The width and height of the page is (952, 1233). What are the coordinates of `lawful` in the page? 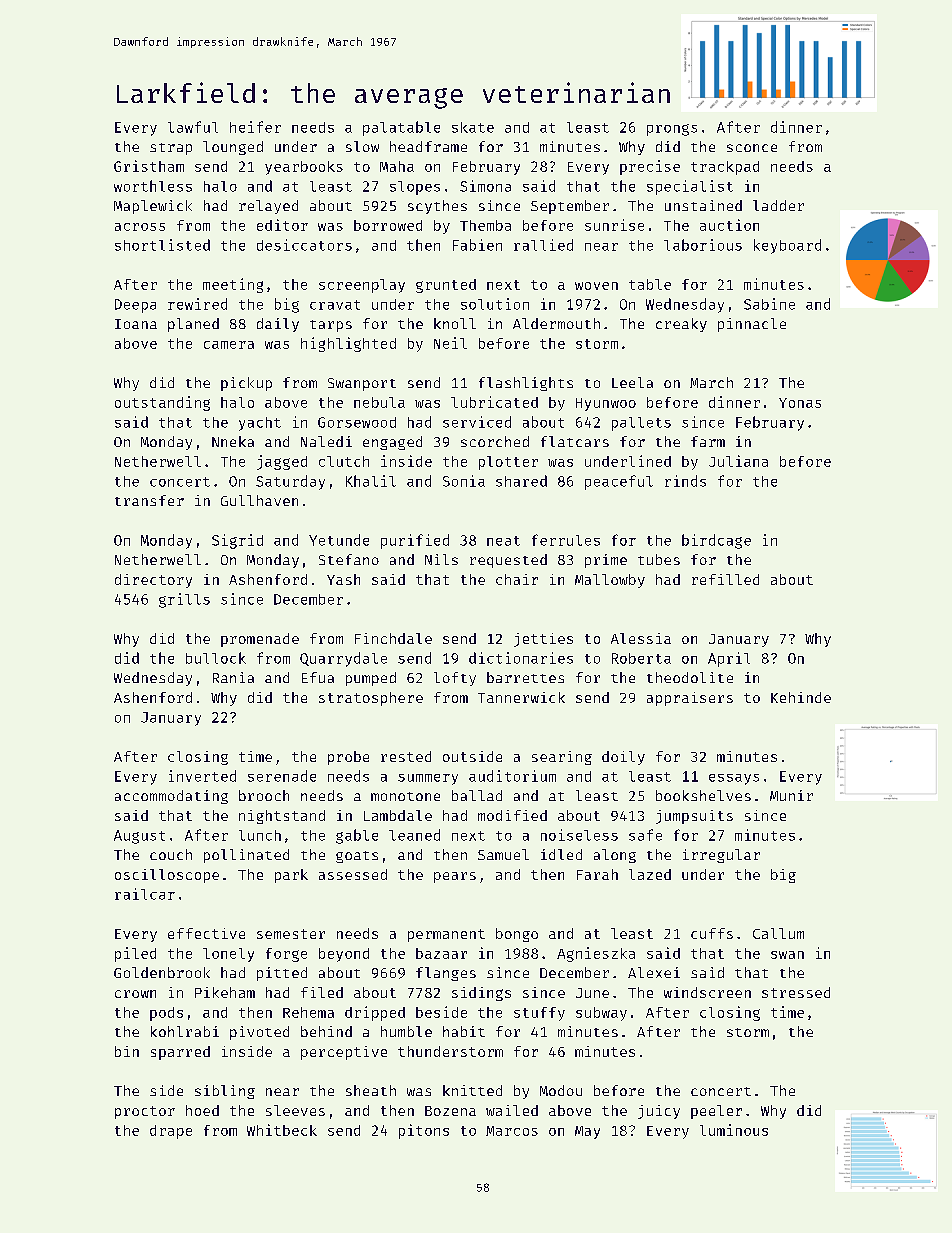 It's located at (193, 127).
